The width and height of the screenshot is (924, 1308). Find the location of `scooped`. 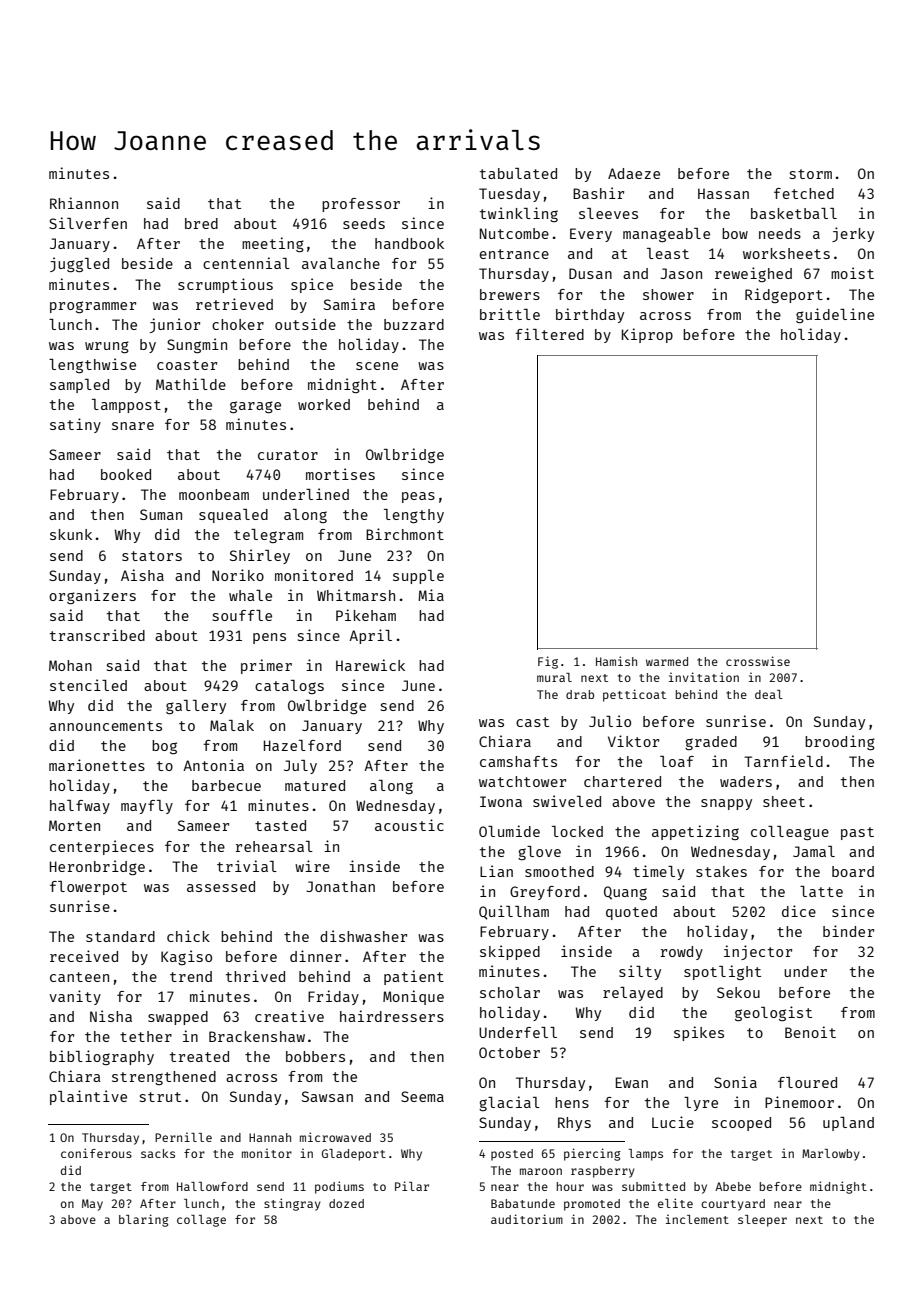

scooped is located at coordinates (741, 1124).
